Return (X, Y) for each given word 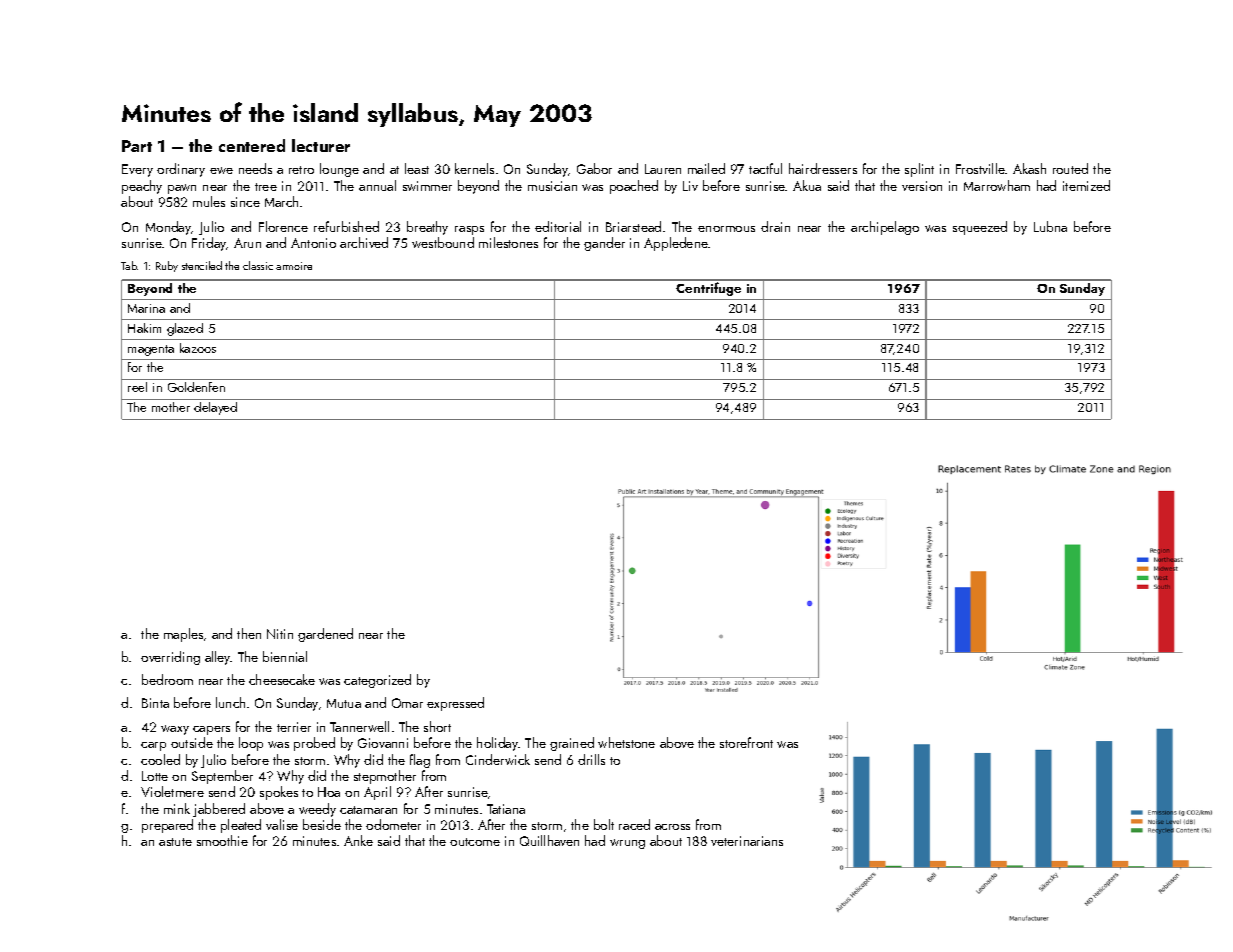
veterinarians (747, 841)
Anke (358, 840)
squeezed (980, 228)
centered (252, 145)
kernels (474, 168)
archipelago (885, 228)
